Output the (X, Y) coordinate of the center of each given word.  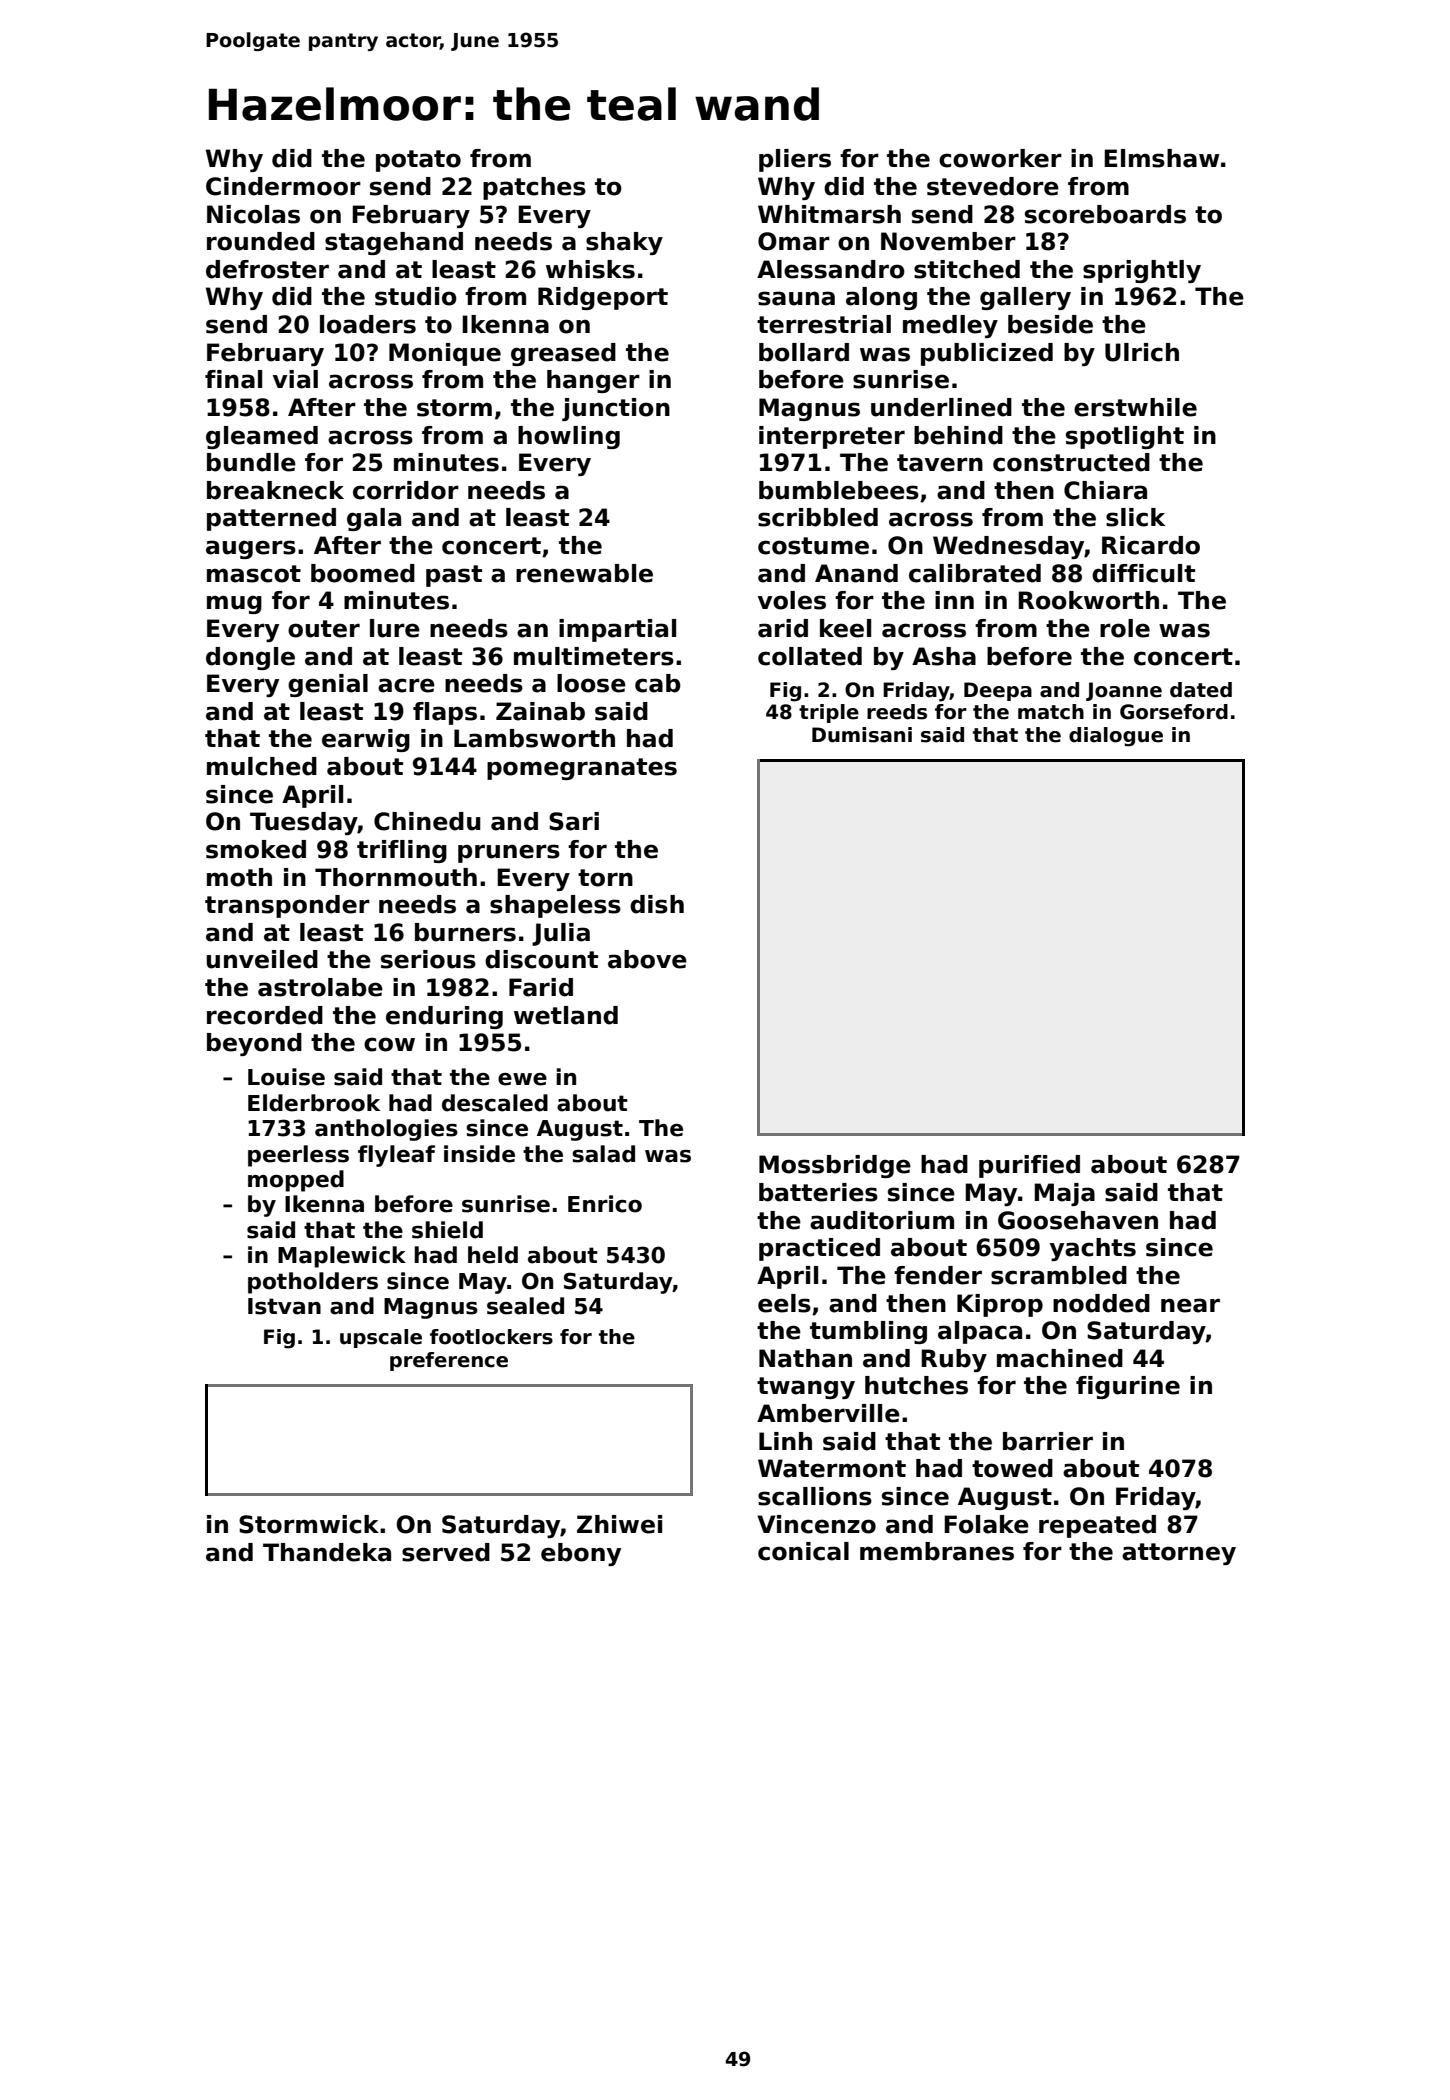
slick (1135, 517)
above (647, 959)
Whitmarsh (829, 214)
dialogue (1116, 737)
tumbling (868, 1332)
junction (616, 409)
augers (251, 549)
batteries (818, 1192)
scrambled (1059, 1275)
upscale (381, 1338)
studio (416, 296)
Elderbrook (314, 1103)
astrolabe (320, 987)
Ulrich (1142, 352)
